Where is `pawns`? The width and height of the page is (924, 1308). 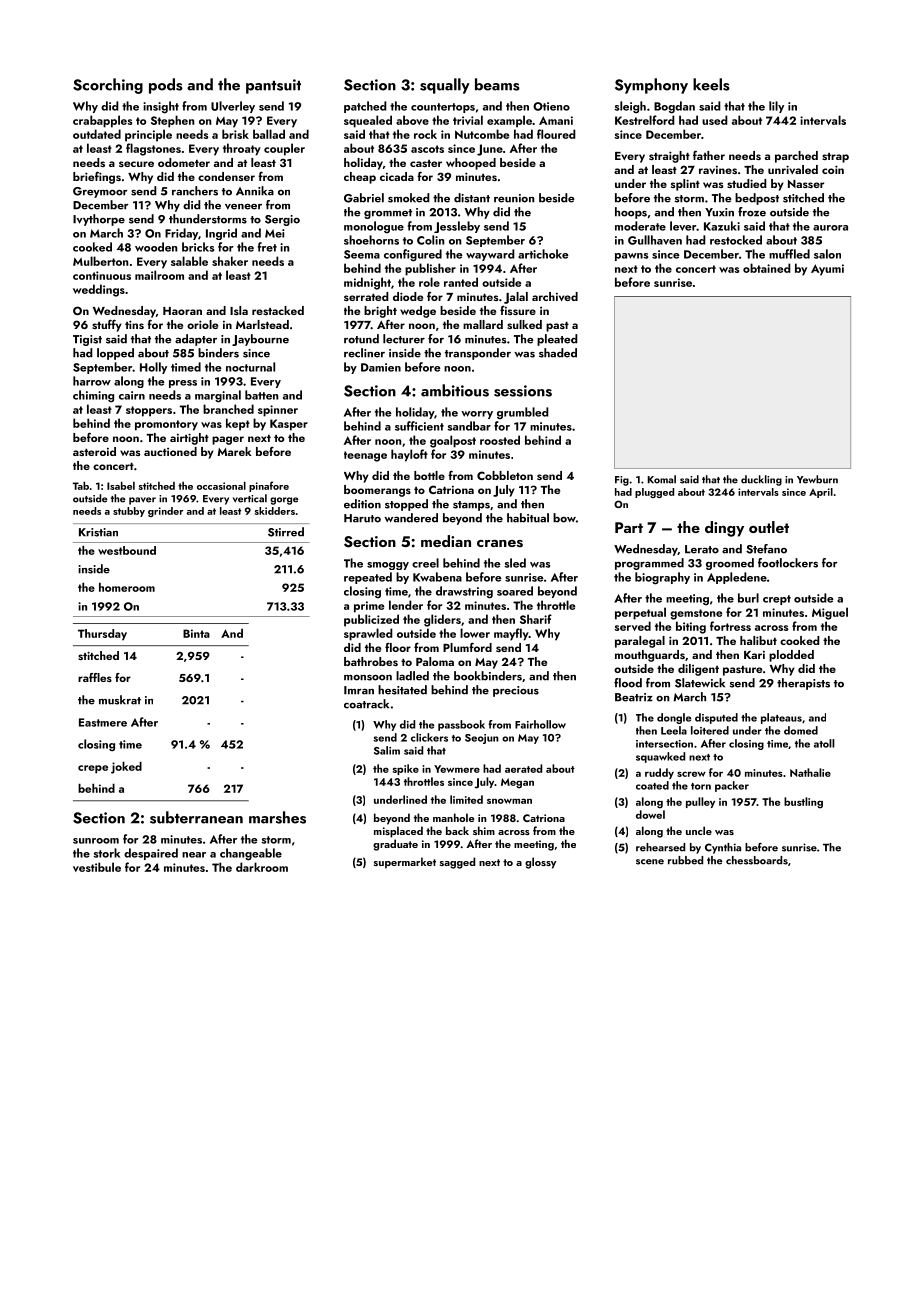
pawns is located at coordinates (631, 257).
